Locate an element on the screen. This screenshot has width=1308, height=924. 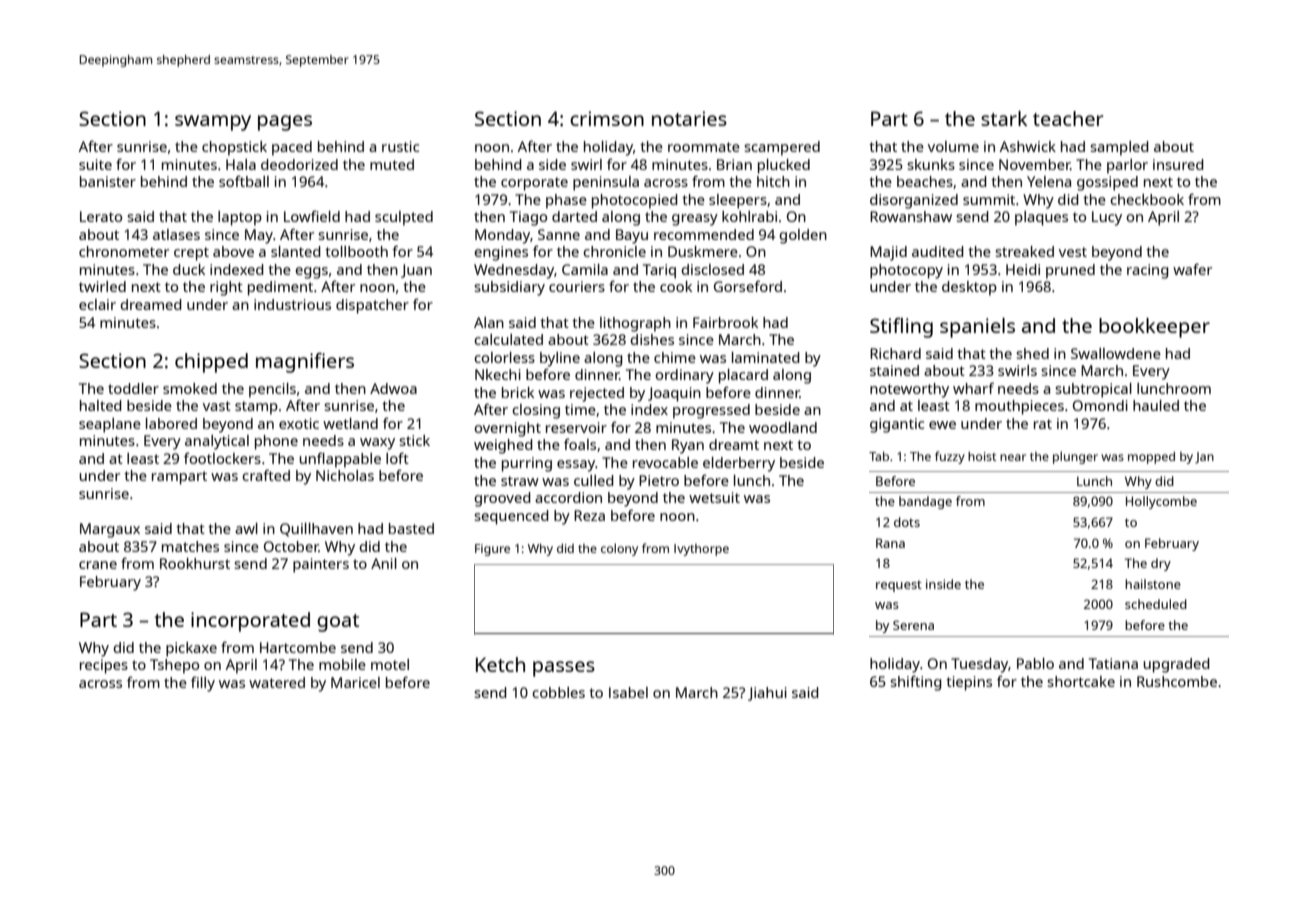
Isabel is located at coordinates (628, 692).
